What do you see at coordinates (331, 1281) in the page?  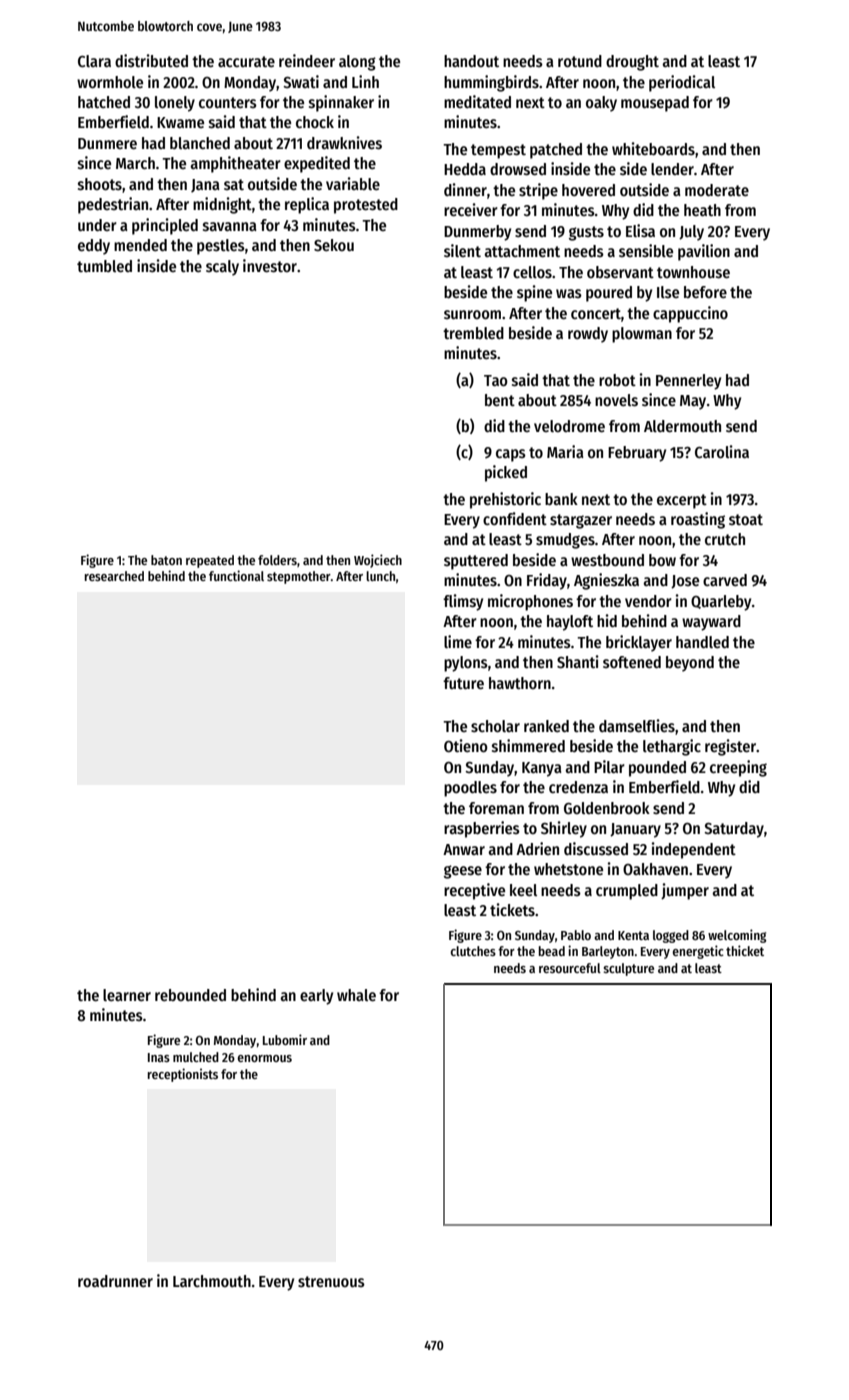 I see `strenuous` at bounding box center [331, 1281].
